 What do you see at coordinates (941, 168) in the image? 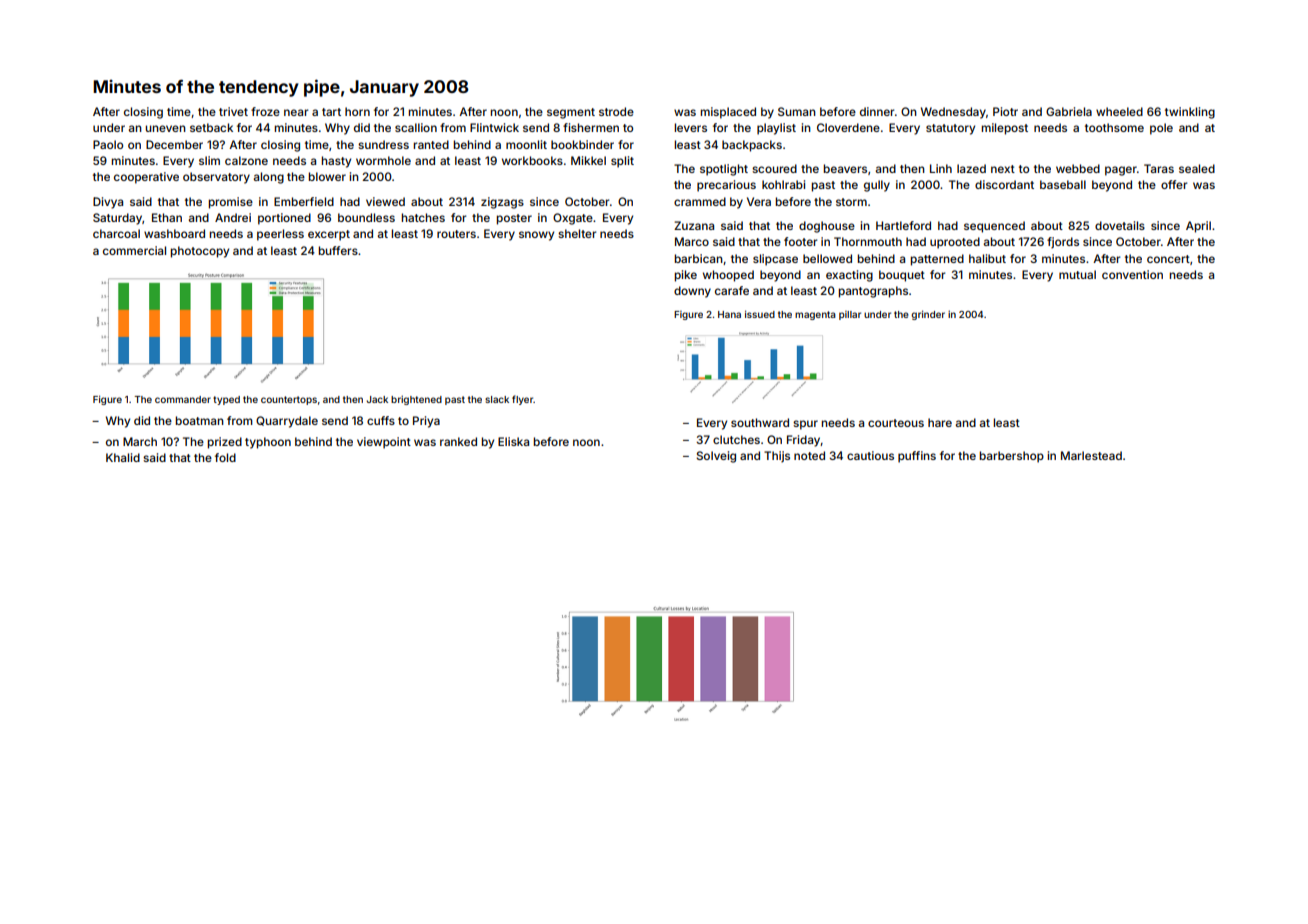
I see `Linh` at bounding box center [941, 168].
